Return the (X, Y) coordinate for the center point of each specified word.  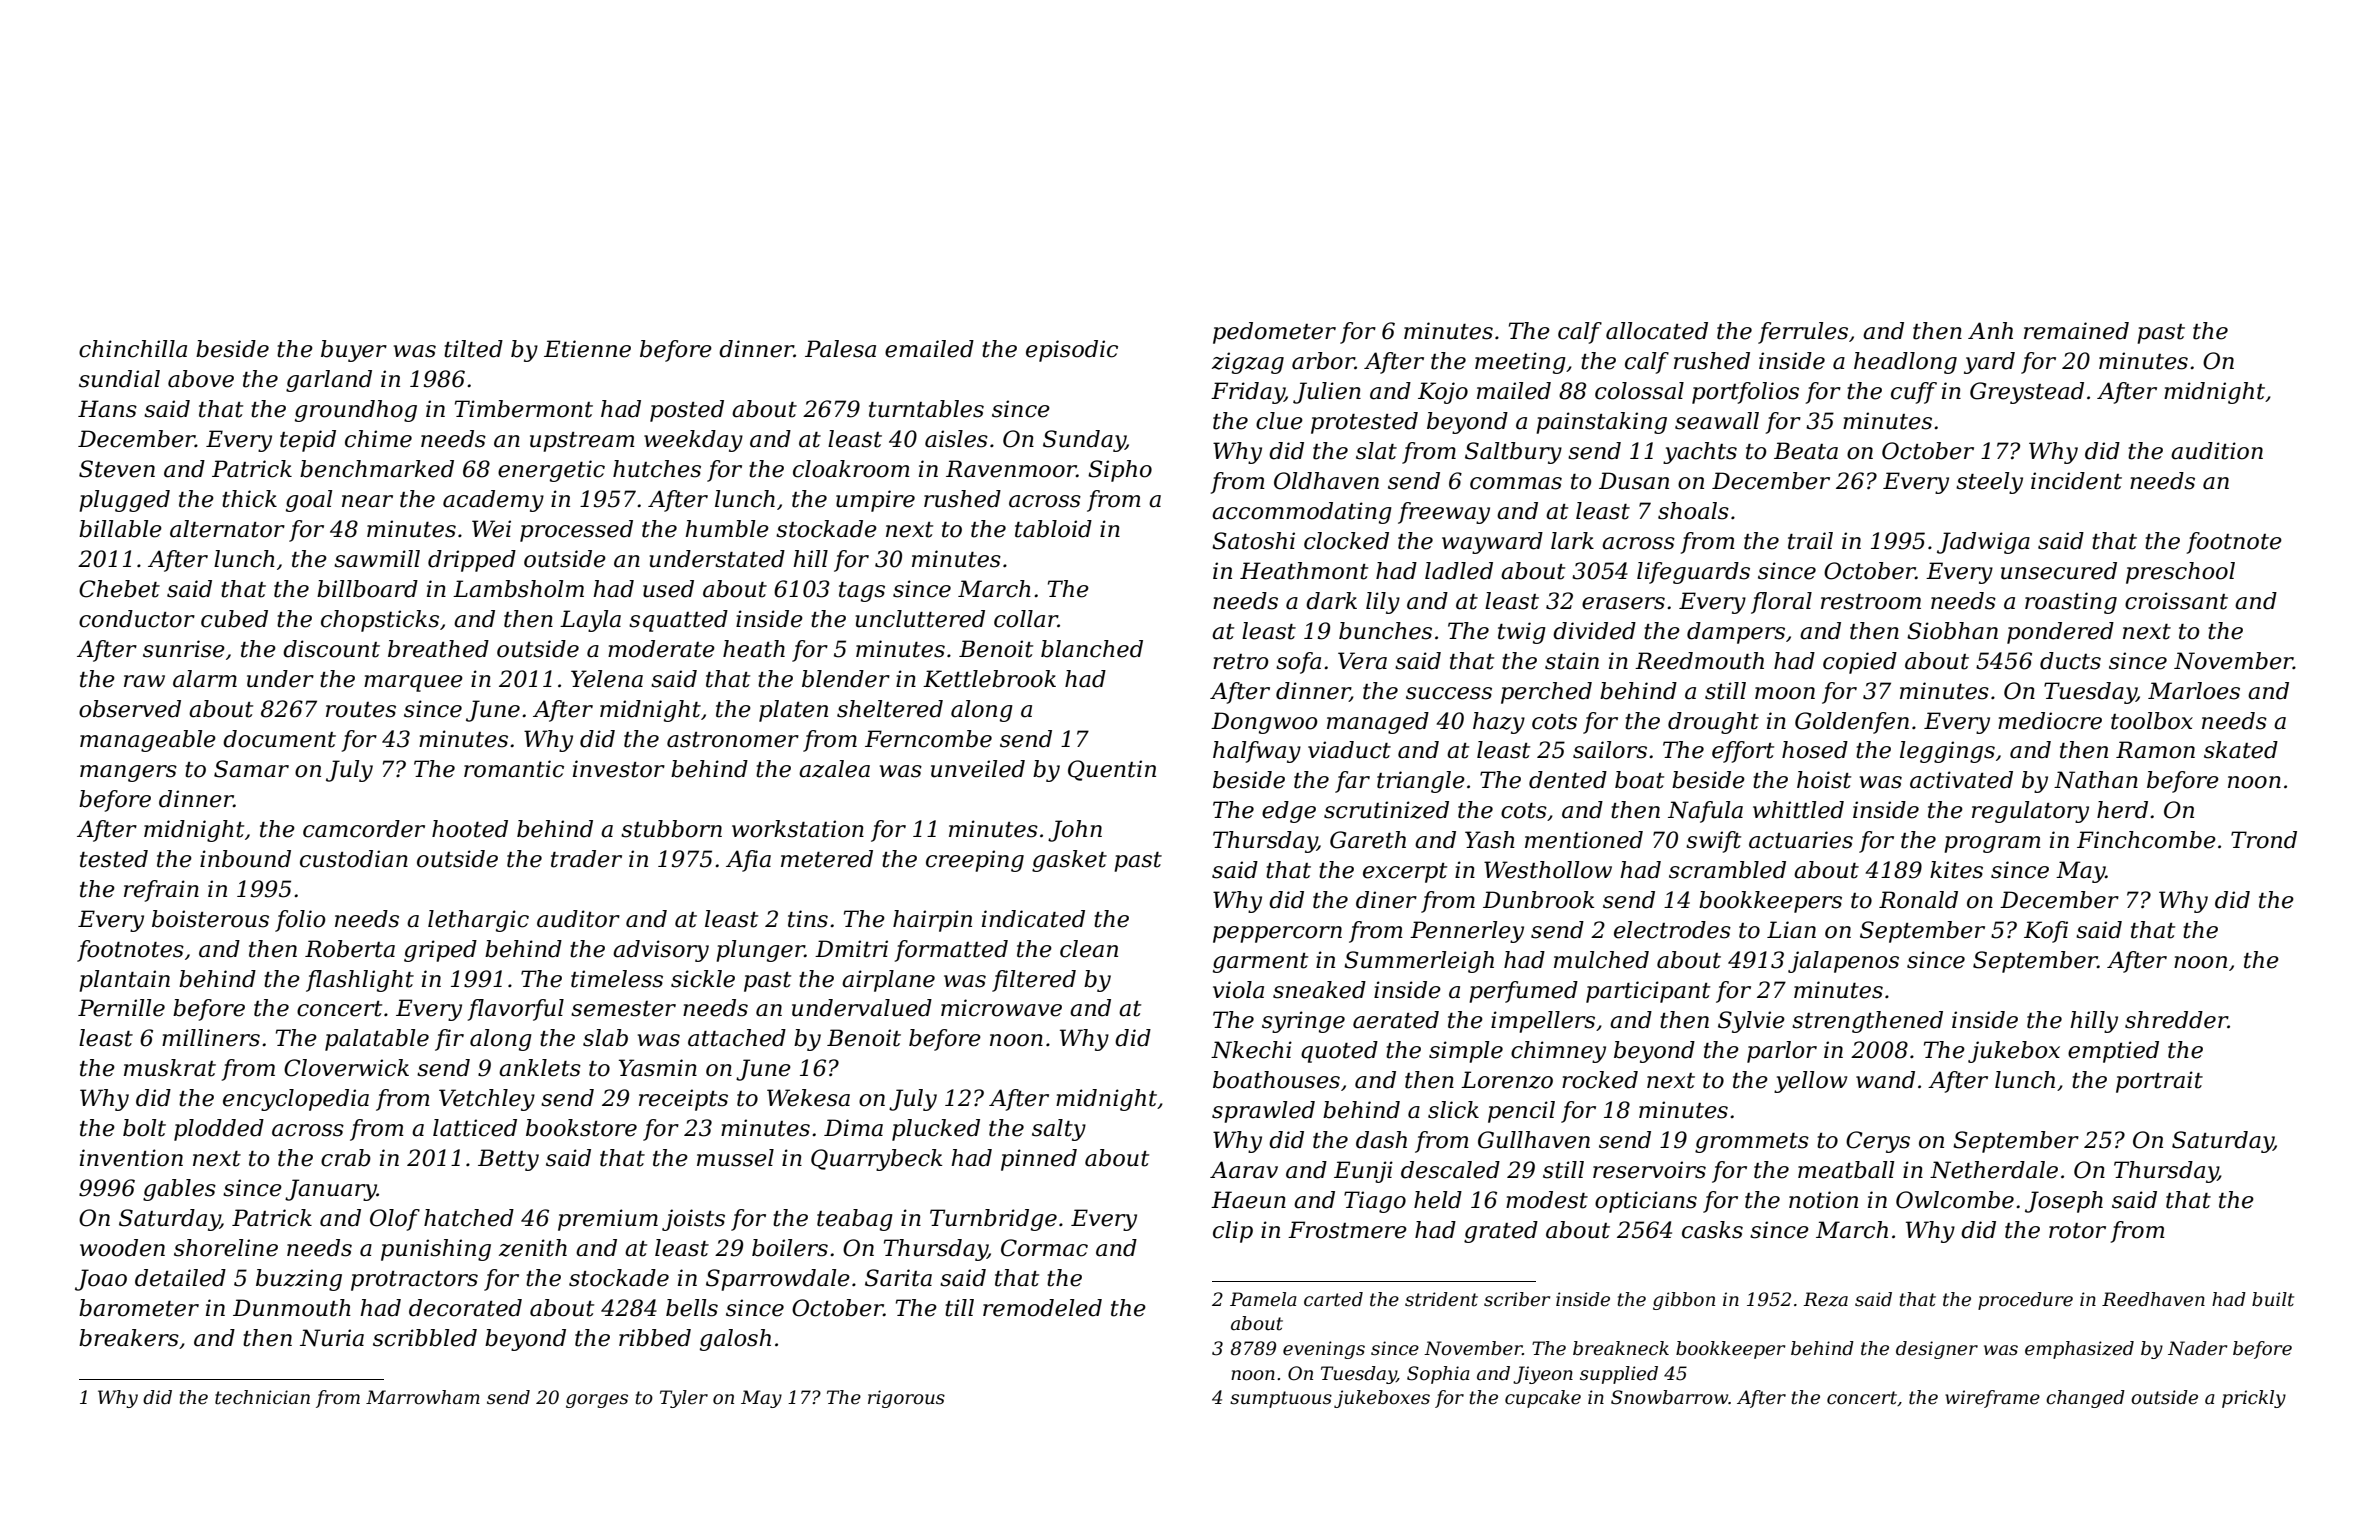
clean (1089, 949)
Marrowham (423, 1397)
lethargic (478, 921)
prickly (2254, 1399)
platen (793, 711)
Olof (395, 1220)
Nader (2197, 1348)
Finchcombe (2146, 840)
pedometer (1274, 333)
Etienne (587, 349)
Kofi (2046, 932)
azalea (834, 769)
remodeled (1042, 1308)
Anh (1990, 330)
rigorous (906, 1399)
